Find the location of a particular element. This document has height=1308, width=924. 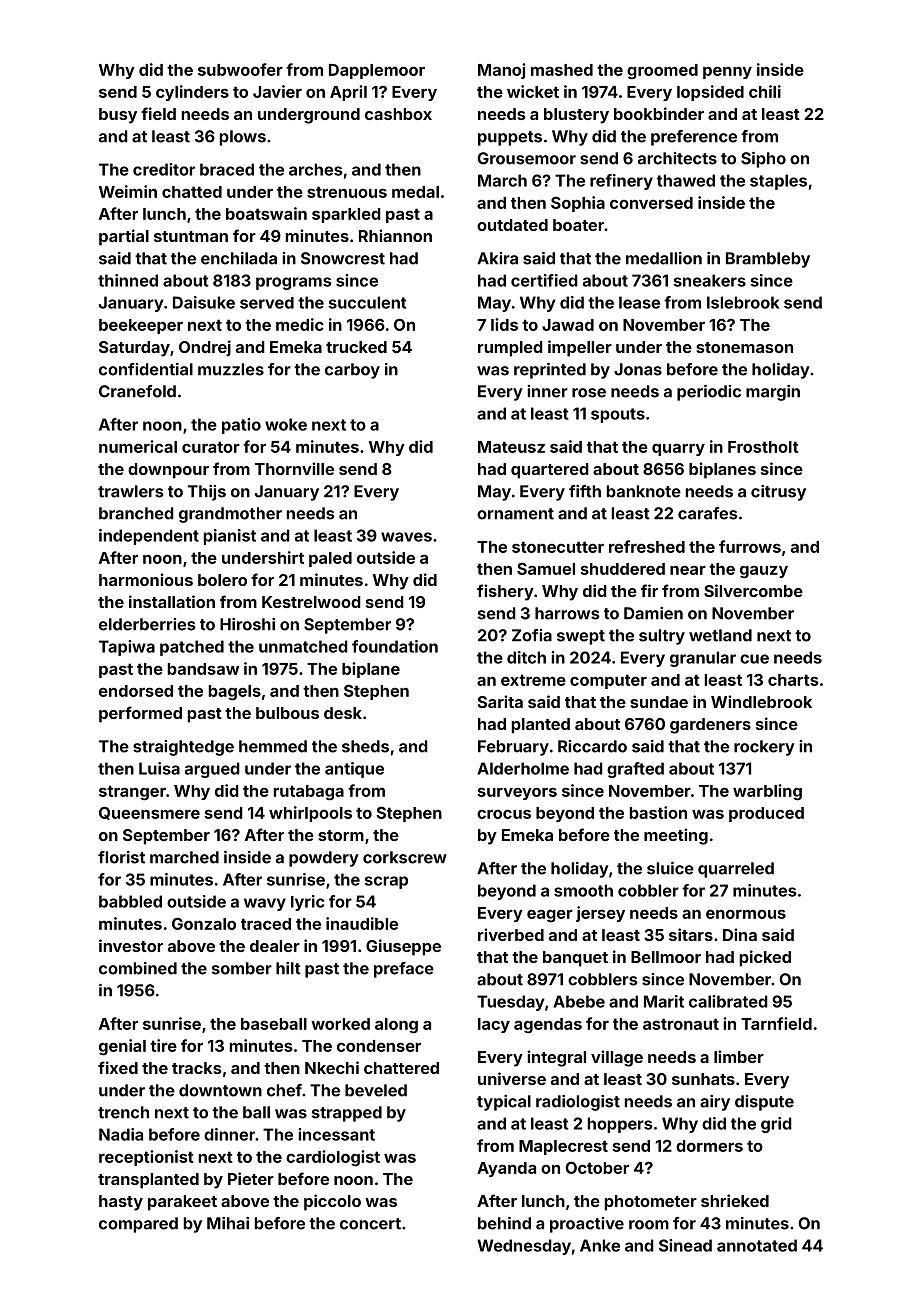

Sarita is located at coordinates (500, 701).
